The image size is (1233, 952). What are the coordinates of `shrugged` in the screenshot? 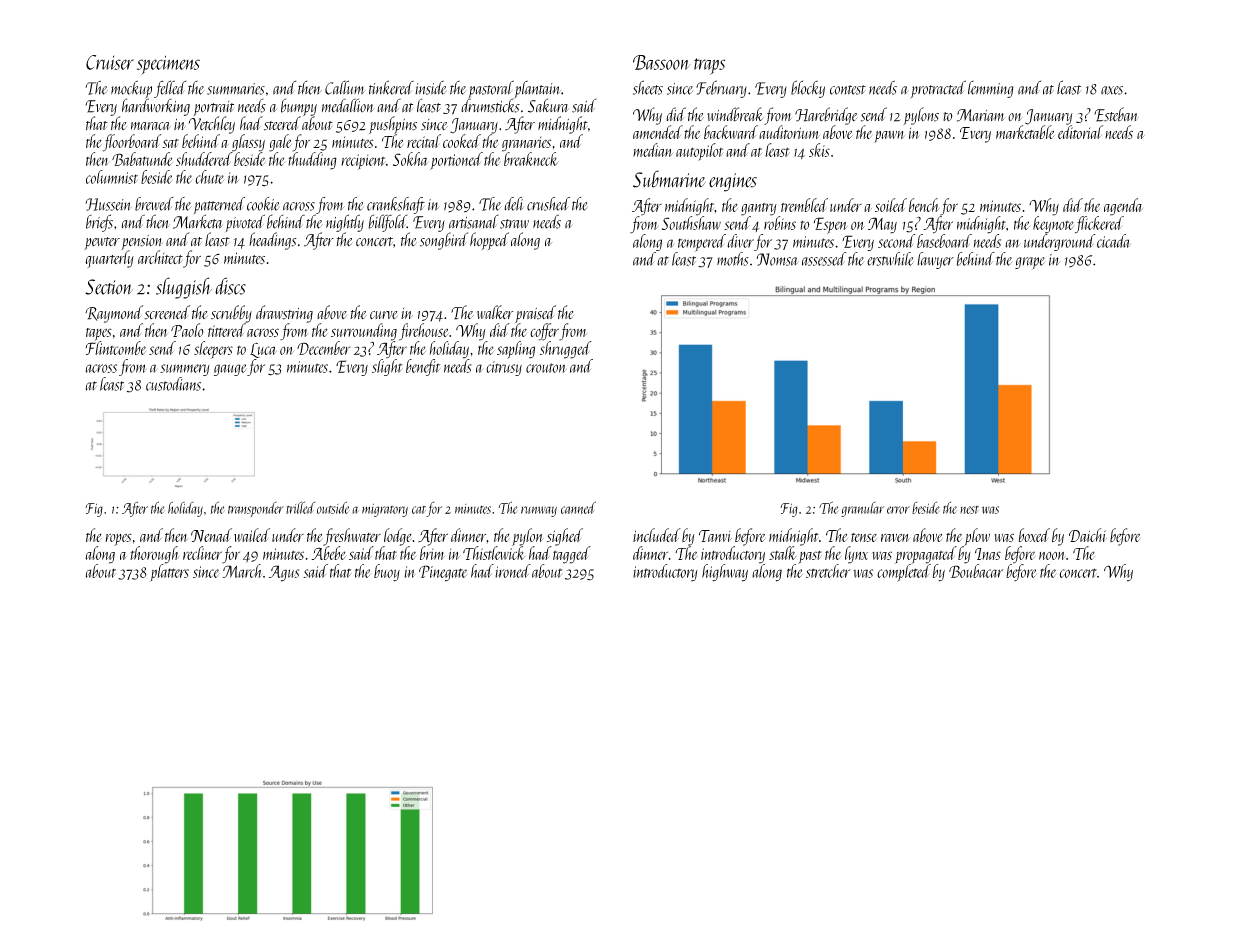 It's located at (566, 350).
